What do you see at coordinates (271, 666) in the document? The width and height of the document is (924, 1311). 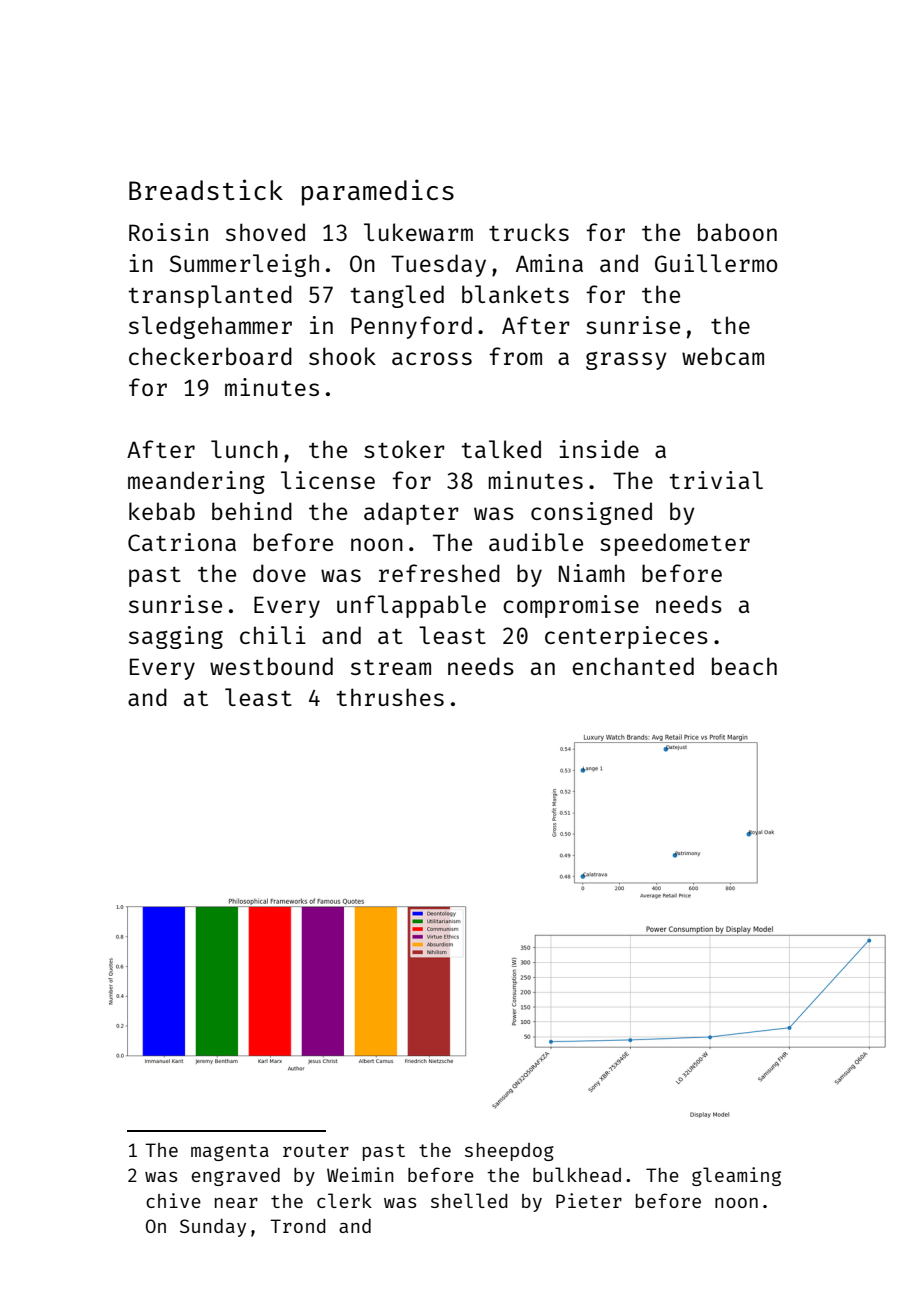 I see `westbound` at bounding box center [271, 666].
